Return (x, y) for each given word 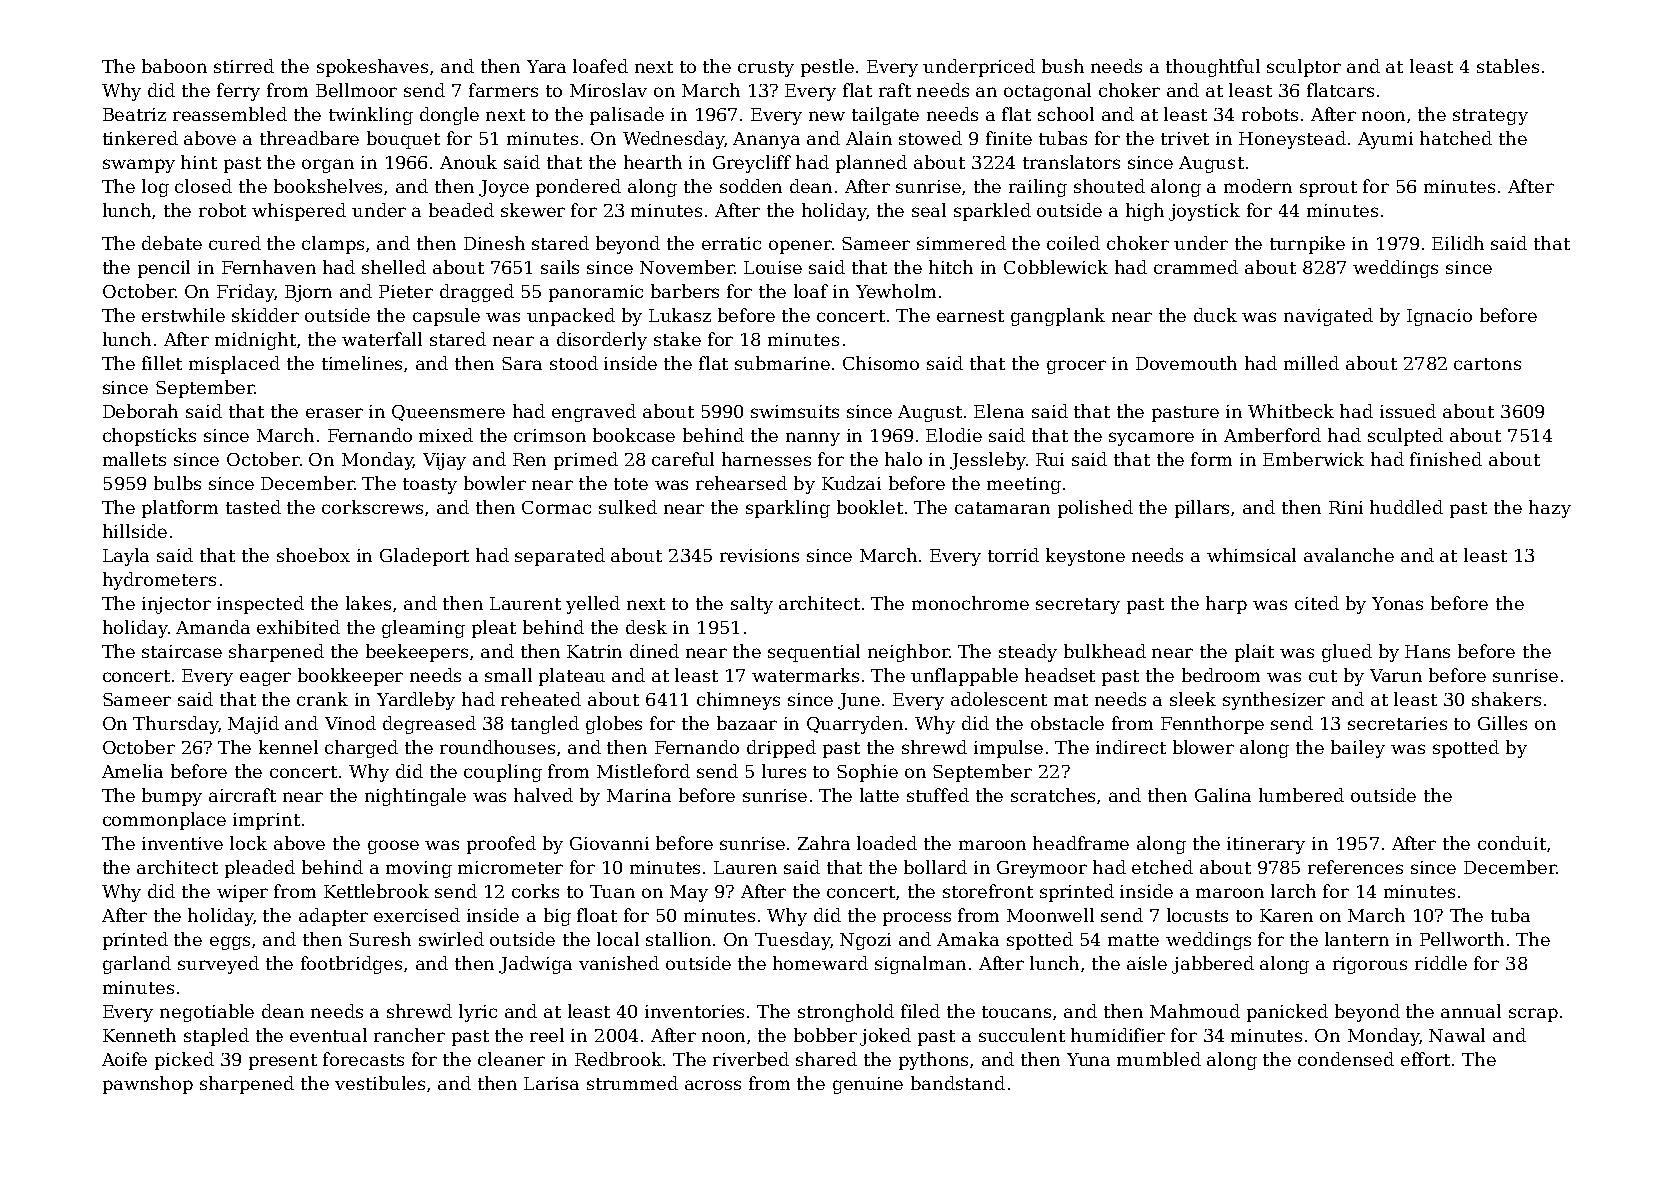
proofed (501, 845)
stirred (244, 66)
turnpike (1307, 245)
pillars (1202, 509)
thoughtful (1213, 68)
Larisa (551, 1083)
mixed (446, 435)
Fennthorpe (1212, 725)
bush (1063, 66)
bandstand (958, 1083)
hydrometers (159, 581)
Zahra (824, 843)
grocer (1076, 367)
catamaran (1002, 508)
